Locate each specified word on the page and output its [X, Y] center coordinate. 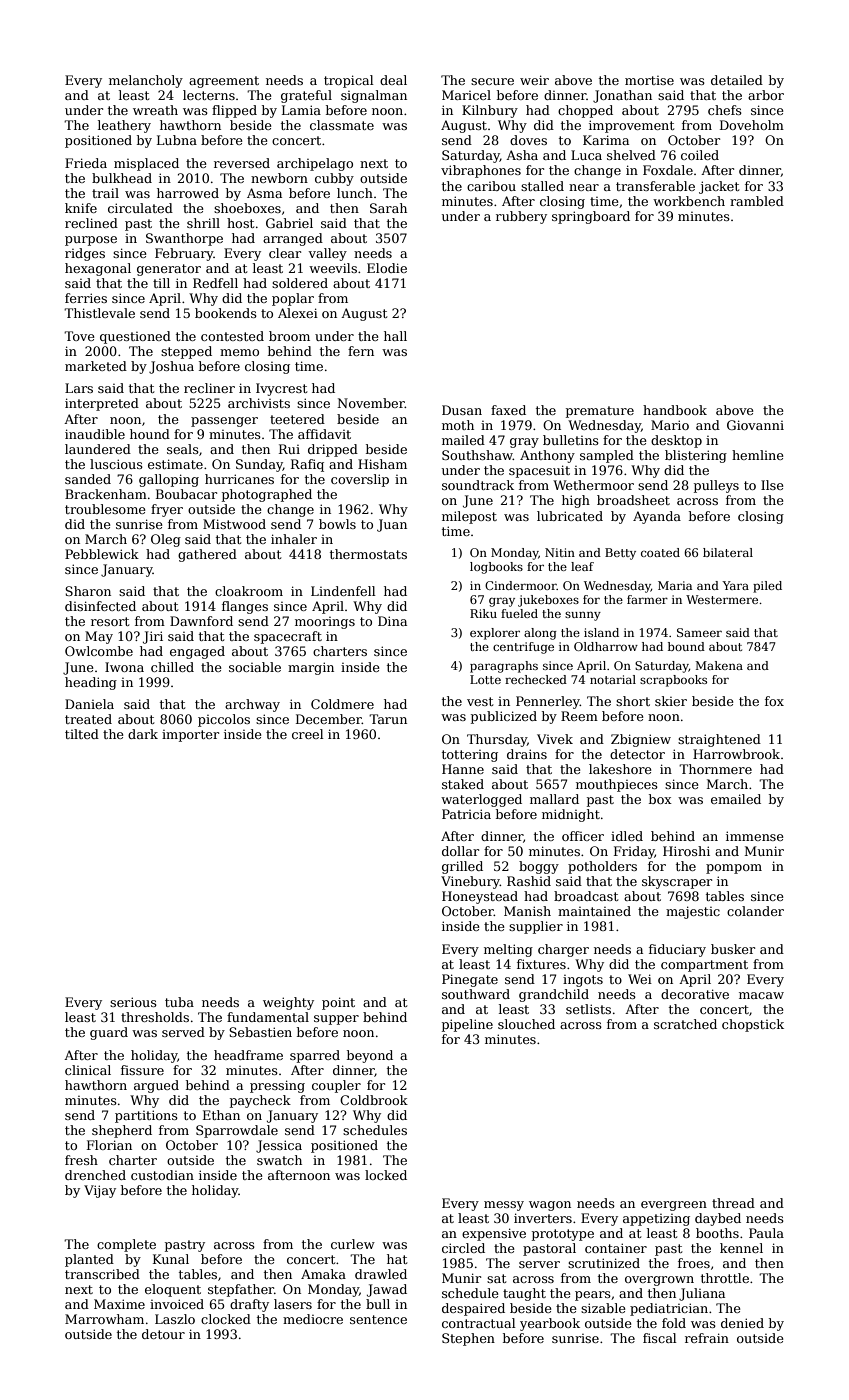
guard [109, 1033]
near [584, 187]
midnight [571, 815]
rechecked [536, 679]
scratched [685, 1024]
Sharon [88, 591]
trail [105, 193]
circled [463, 1248]
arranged [293, 239]
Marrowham [104, 1319]
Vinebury [470, 882]
